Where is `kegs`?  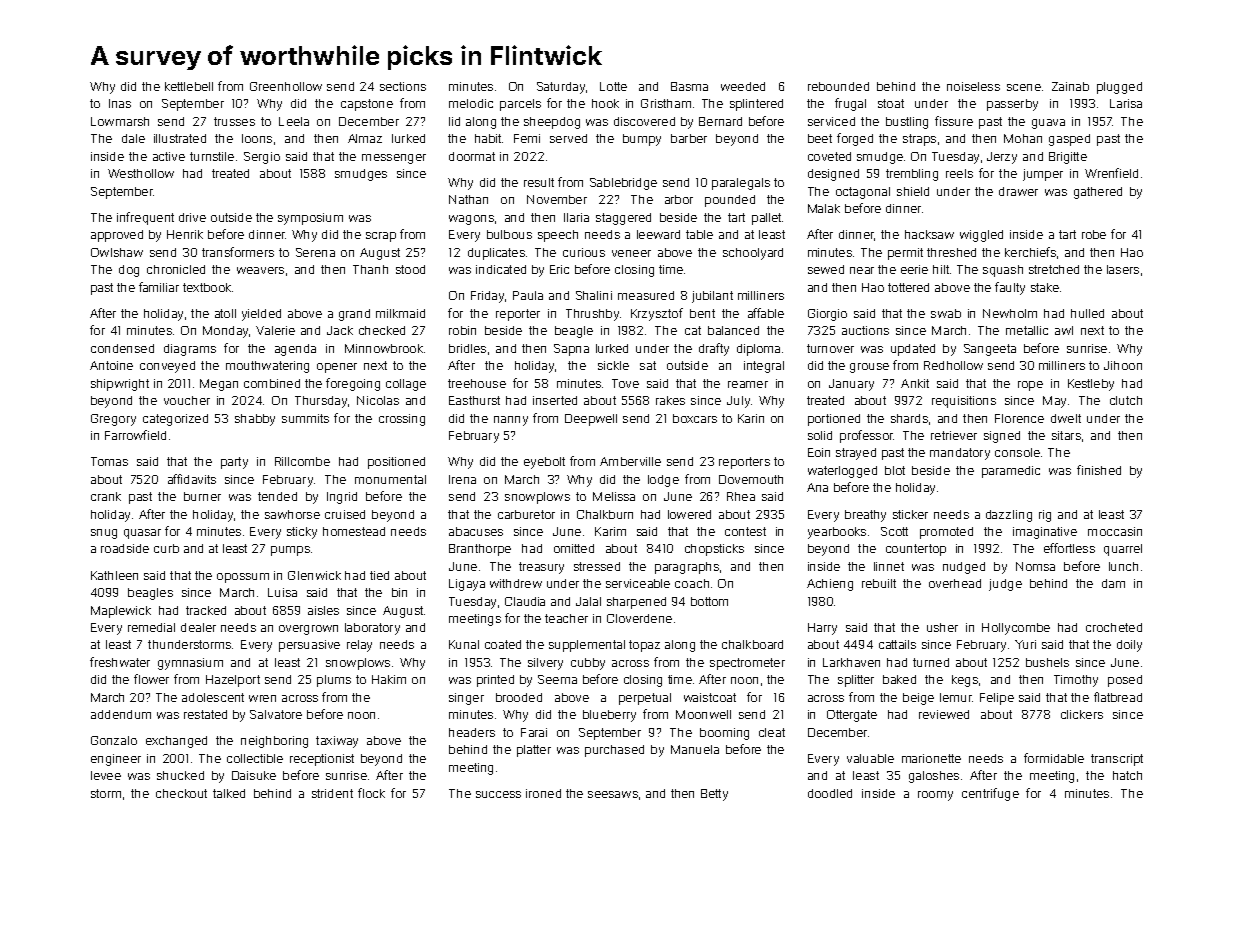
kegs is located at coordinates (965, 681).
